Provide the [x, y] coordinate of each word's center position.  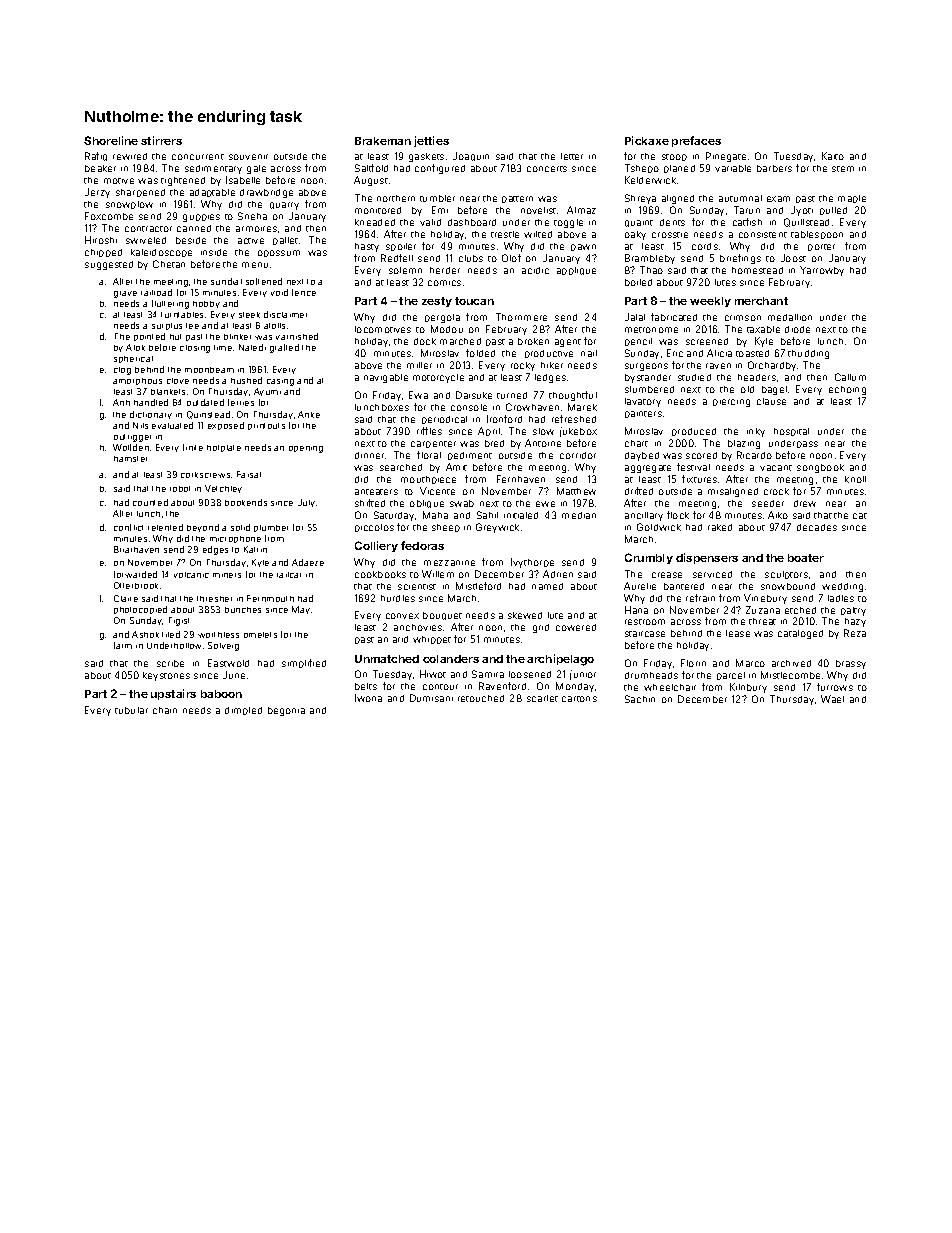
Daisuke [474, 395]
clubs [471, 258]
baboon [221, 694]
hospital [791, 432]
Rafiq [96, 156]
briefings [740, 259]
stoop [674, 157]
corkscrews [205, 475]
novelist [538, 210]
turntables [182, 315]
